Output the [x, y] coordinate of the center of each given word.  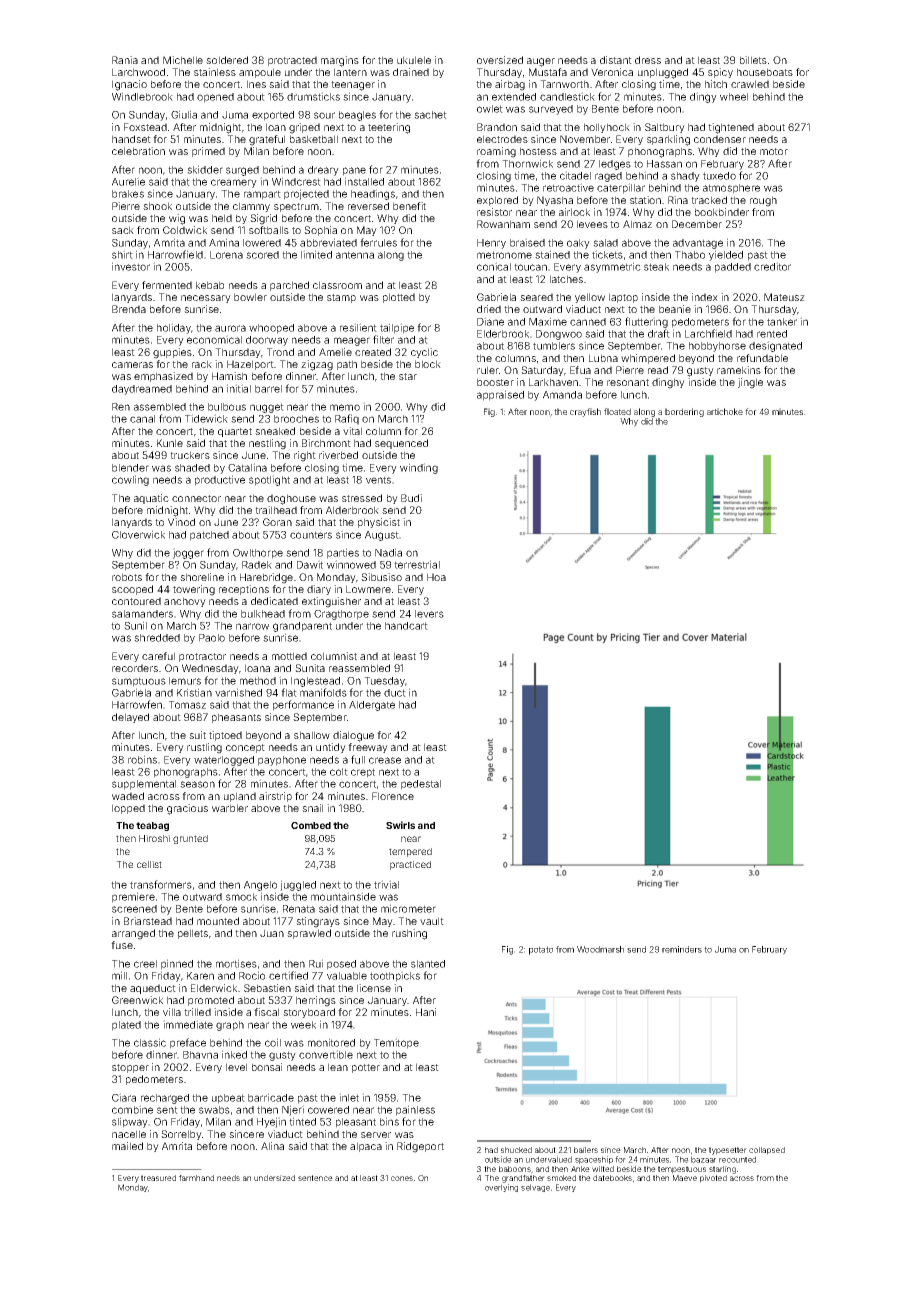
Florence [393, 796]
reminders [682, 949]
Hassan [664, 164]
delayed [130, 718]
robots [127, 577]
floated [617, 411]
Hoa [436, 577]
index [705, 297]
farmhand [196, 1178]
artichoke [725, 411]
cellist [149, 864]
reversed [368, 206]
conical [494, 266]
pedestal [421, 785]
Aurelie [128, 181]
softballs [269, 230]
